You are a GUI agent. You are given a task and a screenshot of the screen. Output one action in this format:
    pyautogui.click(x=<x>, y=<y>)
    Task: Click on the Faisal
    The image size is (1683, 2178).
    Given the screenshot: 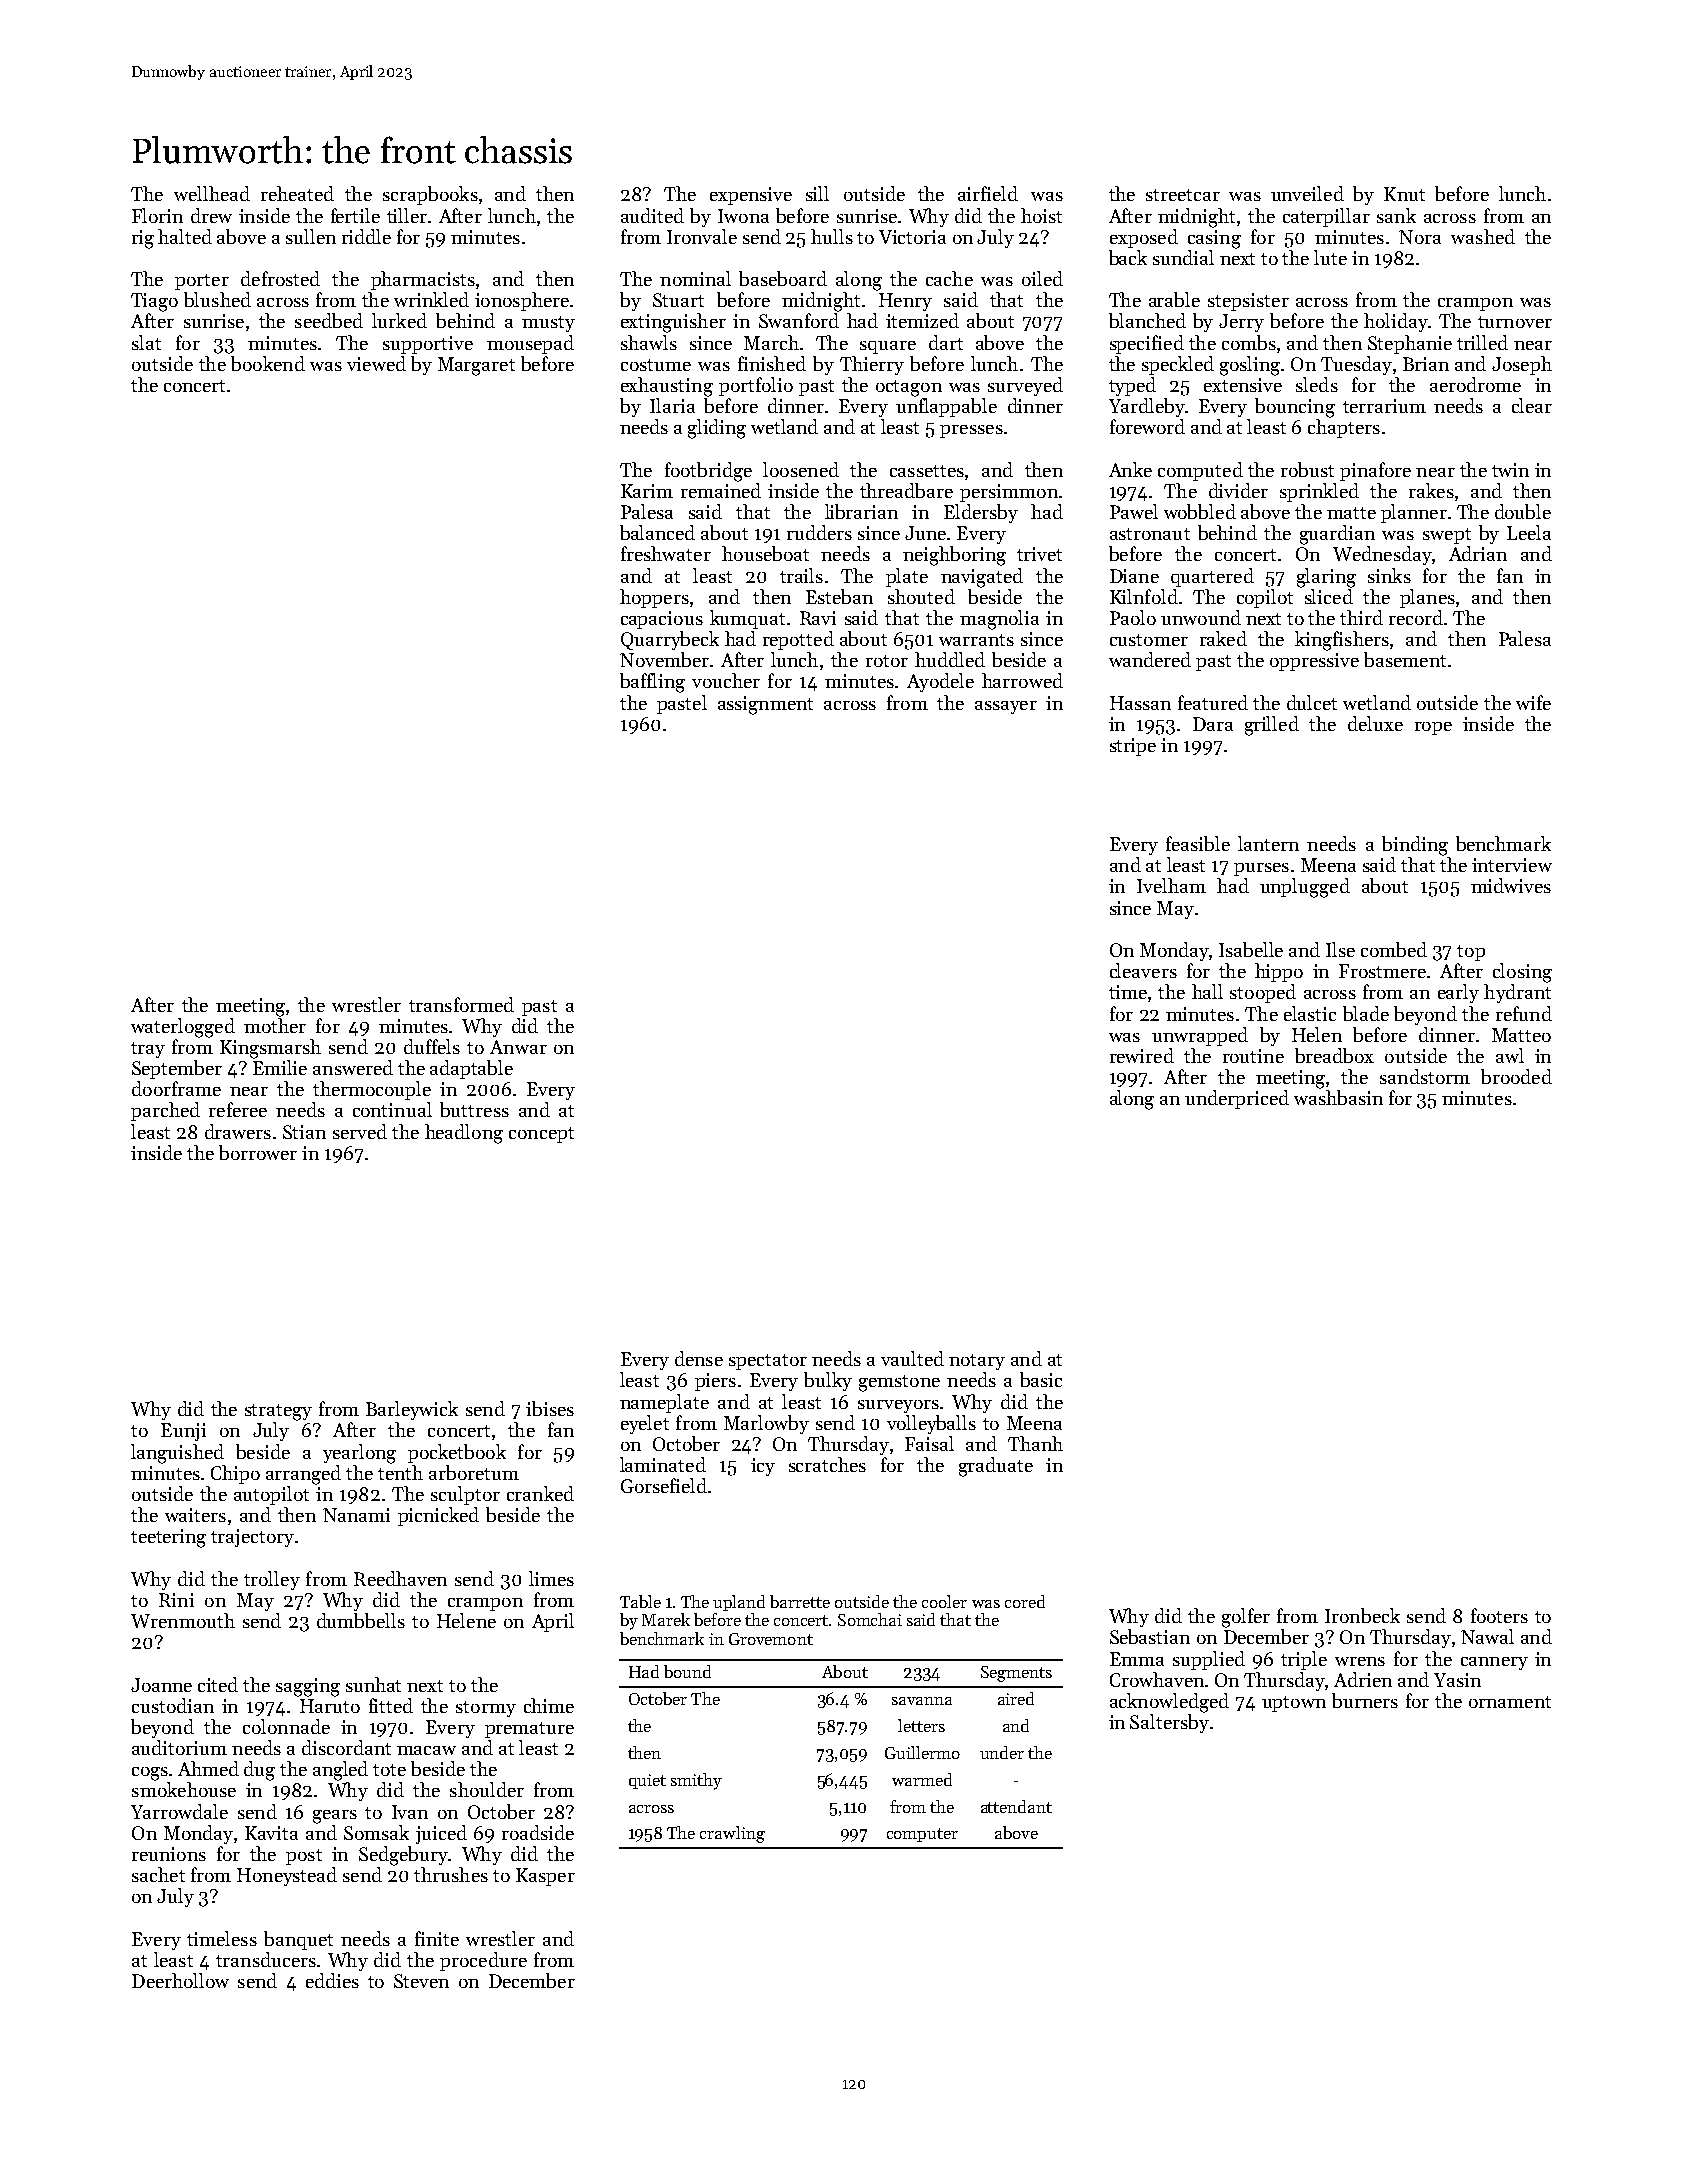 What is the action you would take?
    pyautogui.click(x=929, y=1443)
